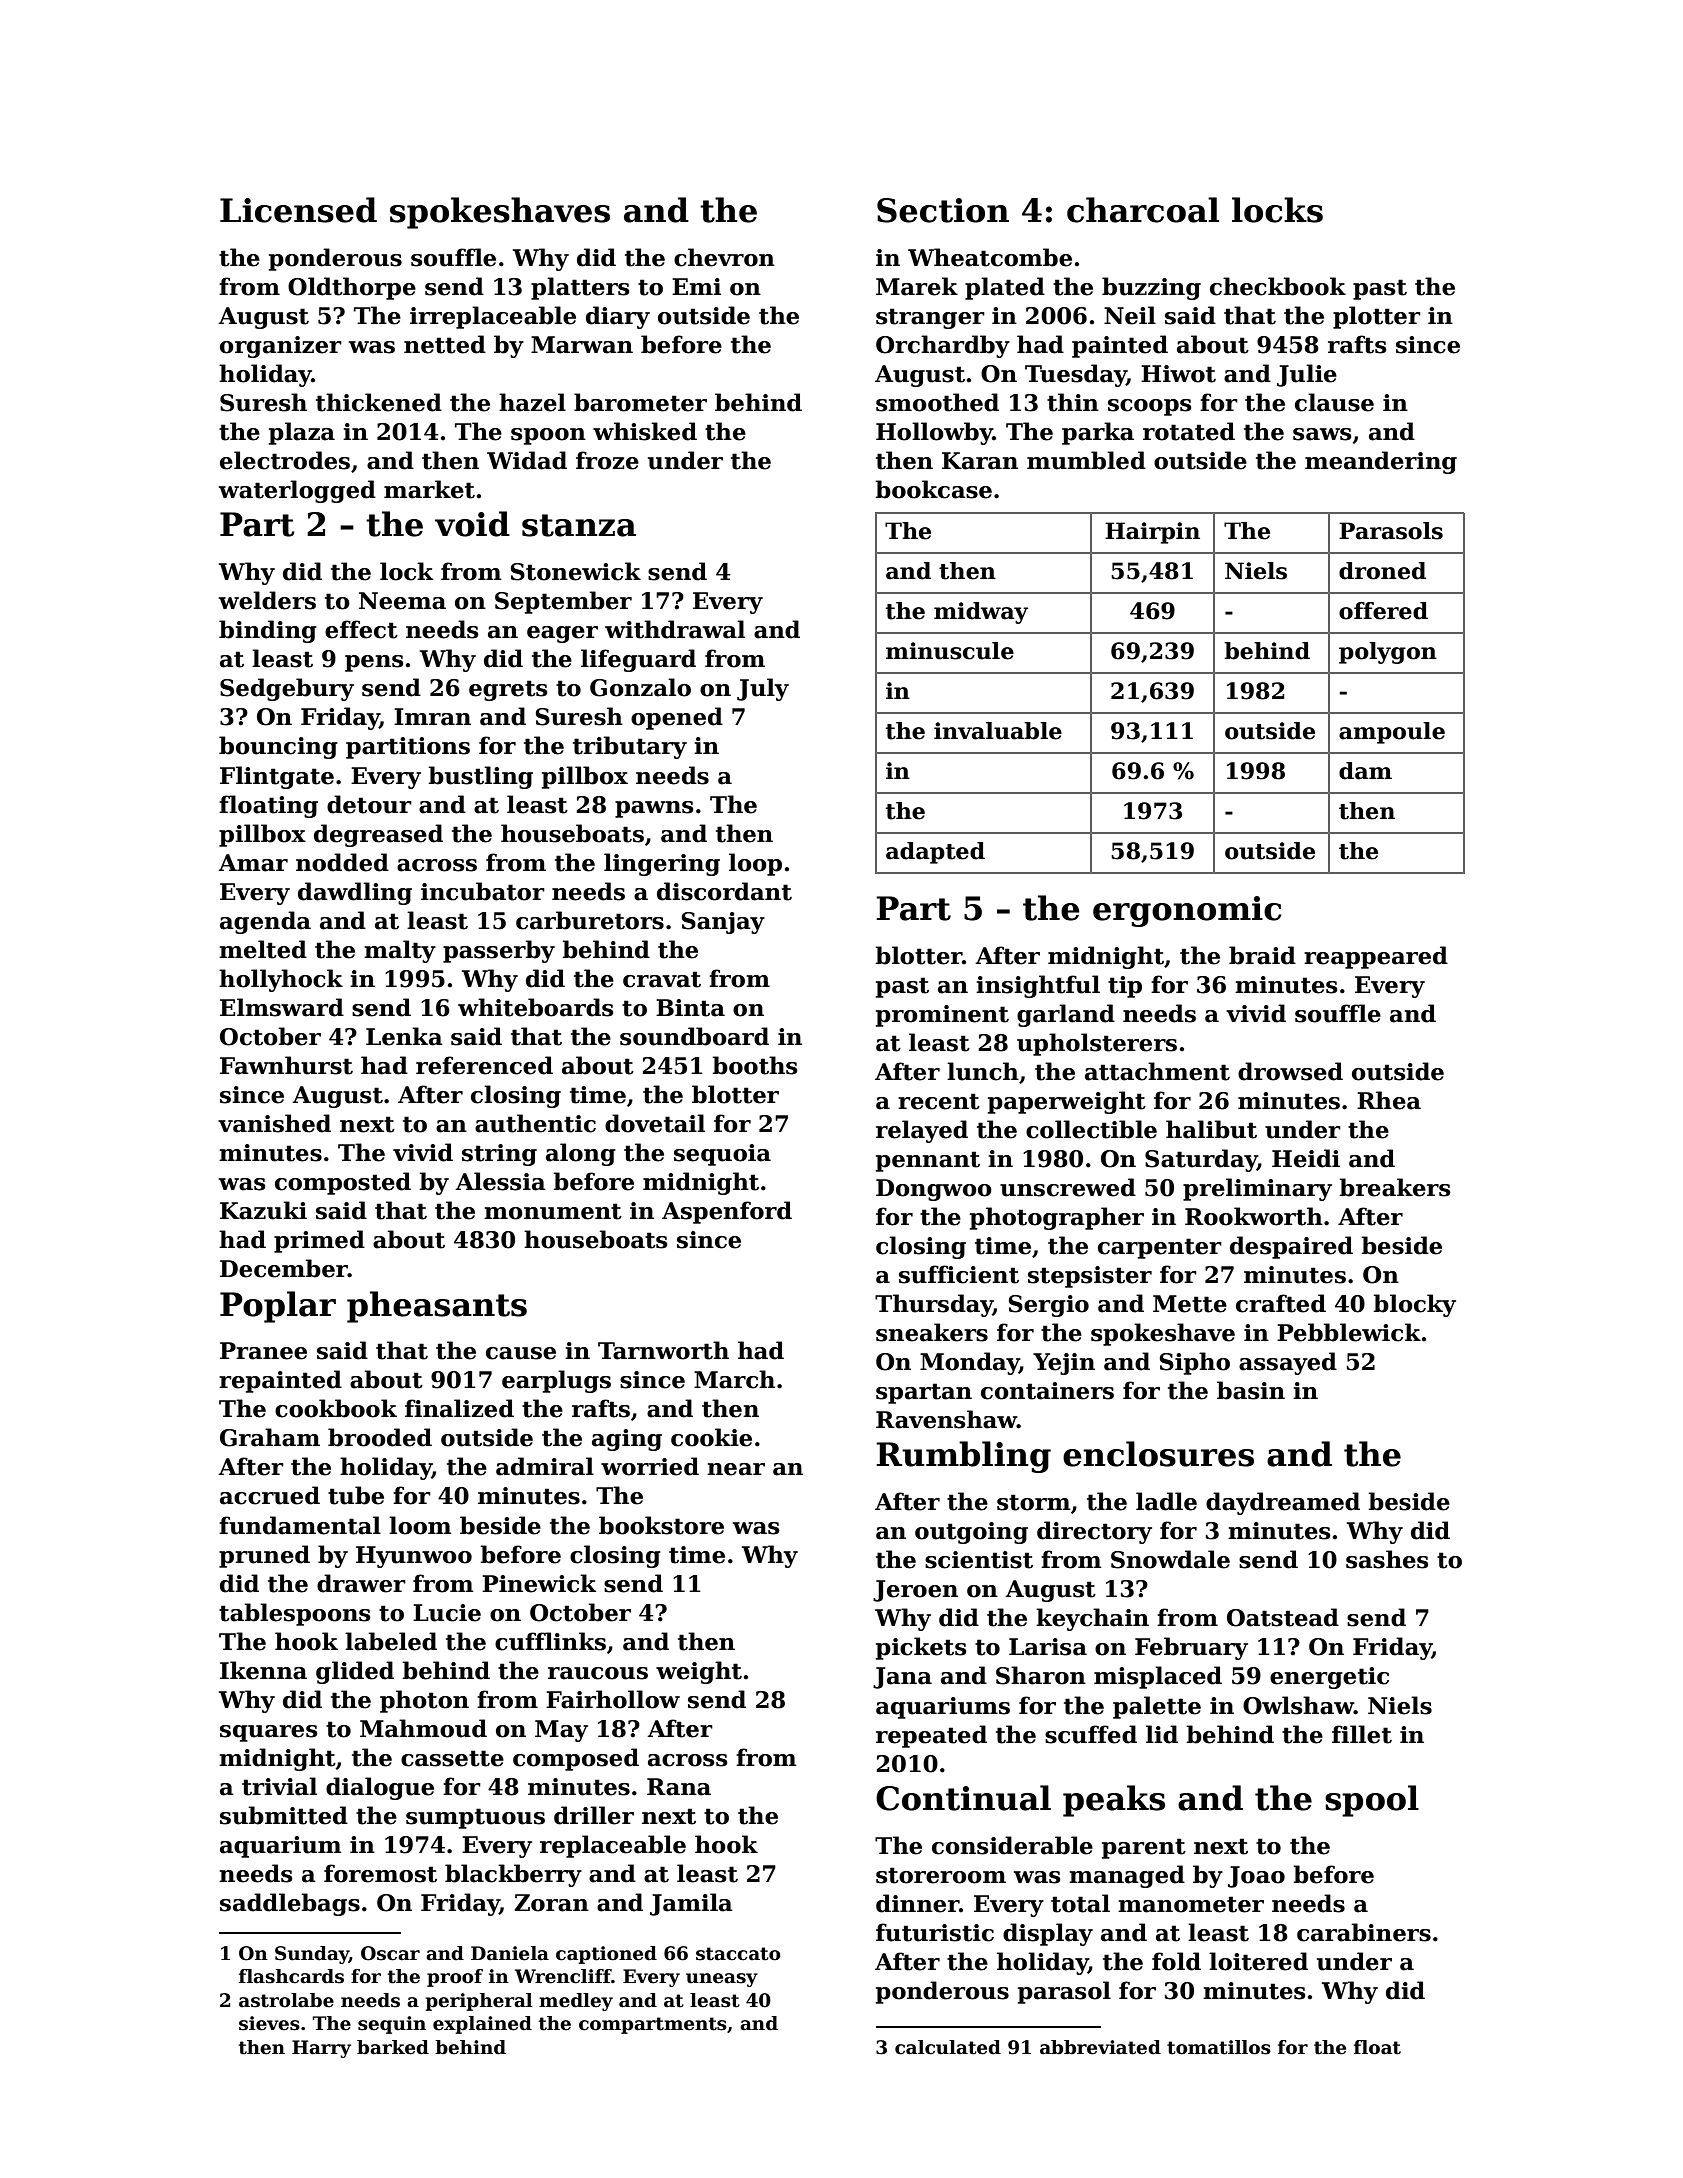 This screenshot has width=1683, height=2178. Describe the element at coordinates (286, 1065) in the screenshot. I see `Fawnhurst` at that location.
